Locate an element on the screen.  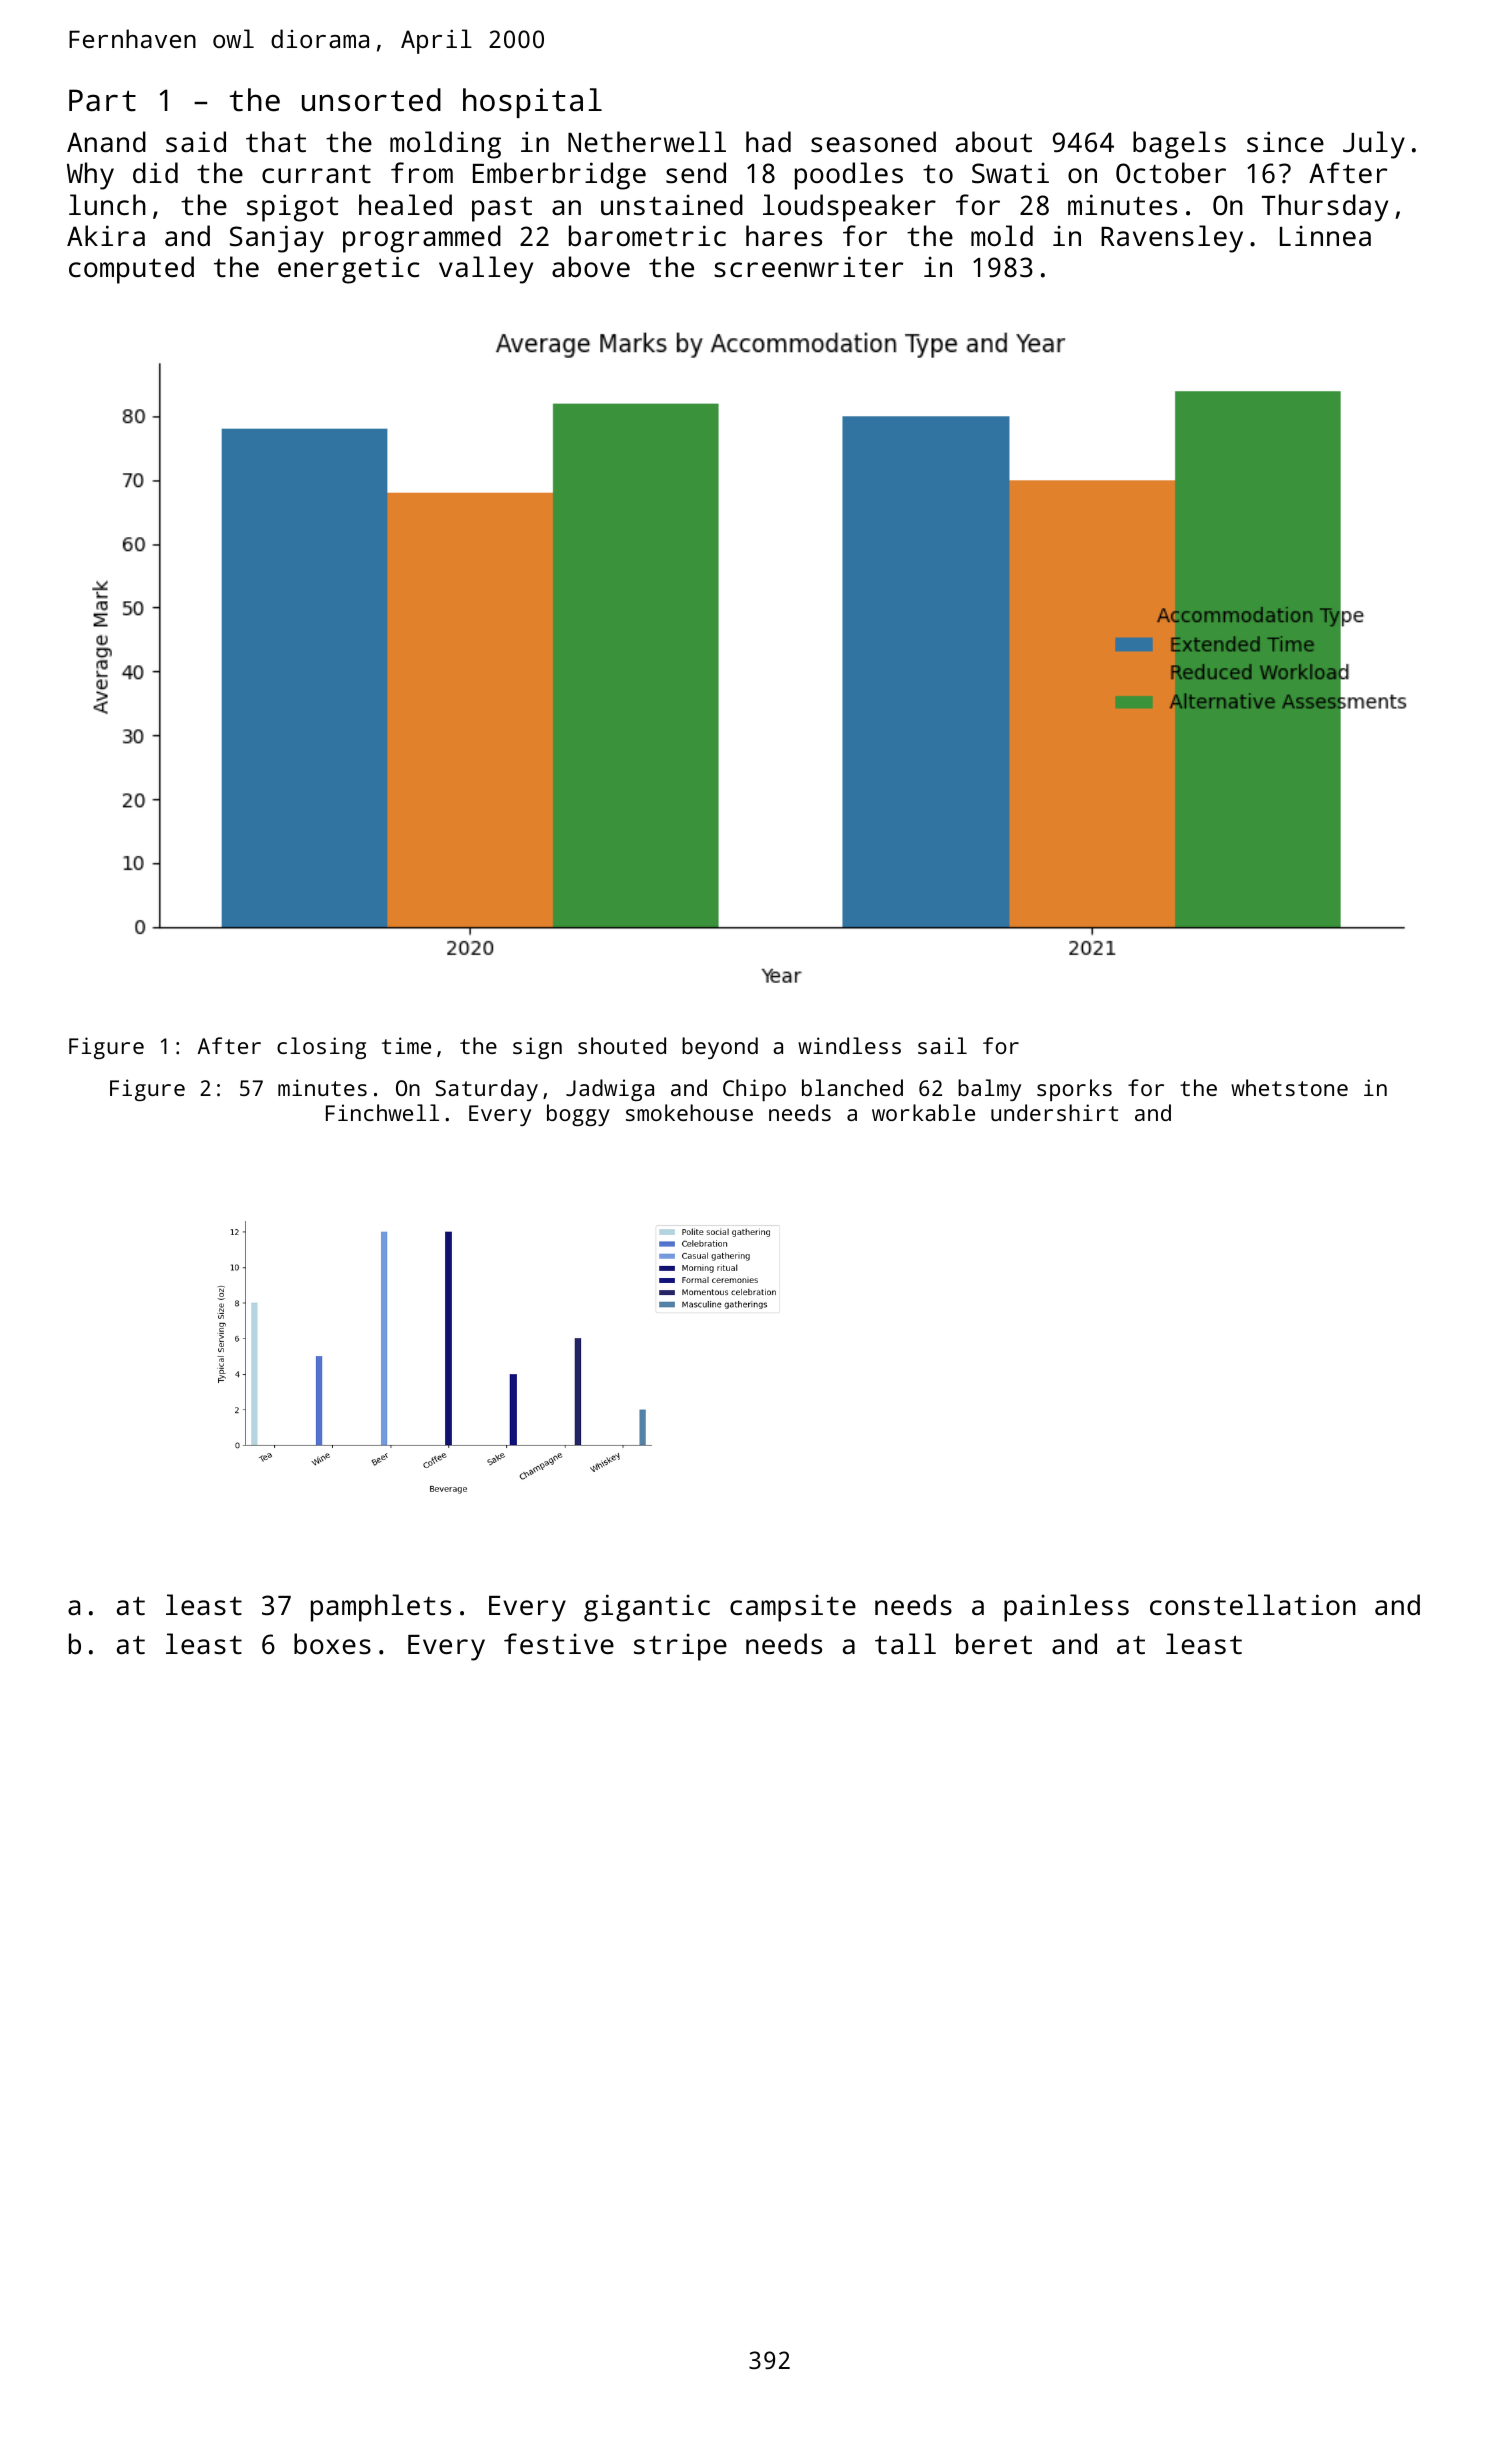
closing is located at coordinates (321, 1048).
